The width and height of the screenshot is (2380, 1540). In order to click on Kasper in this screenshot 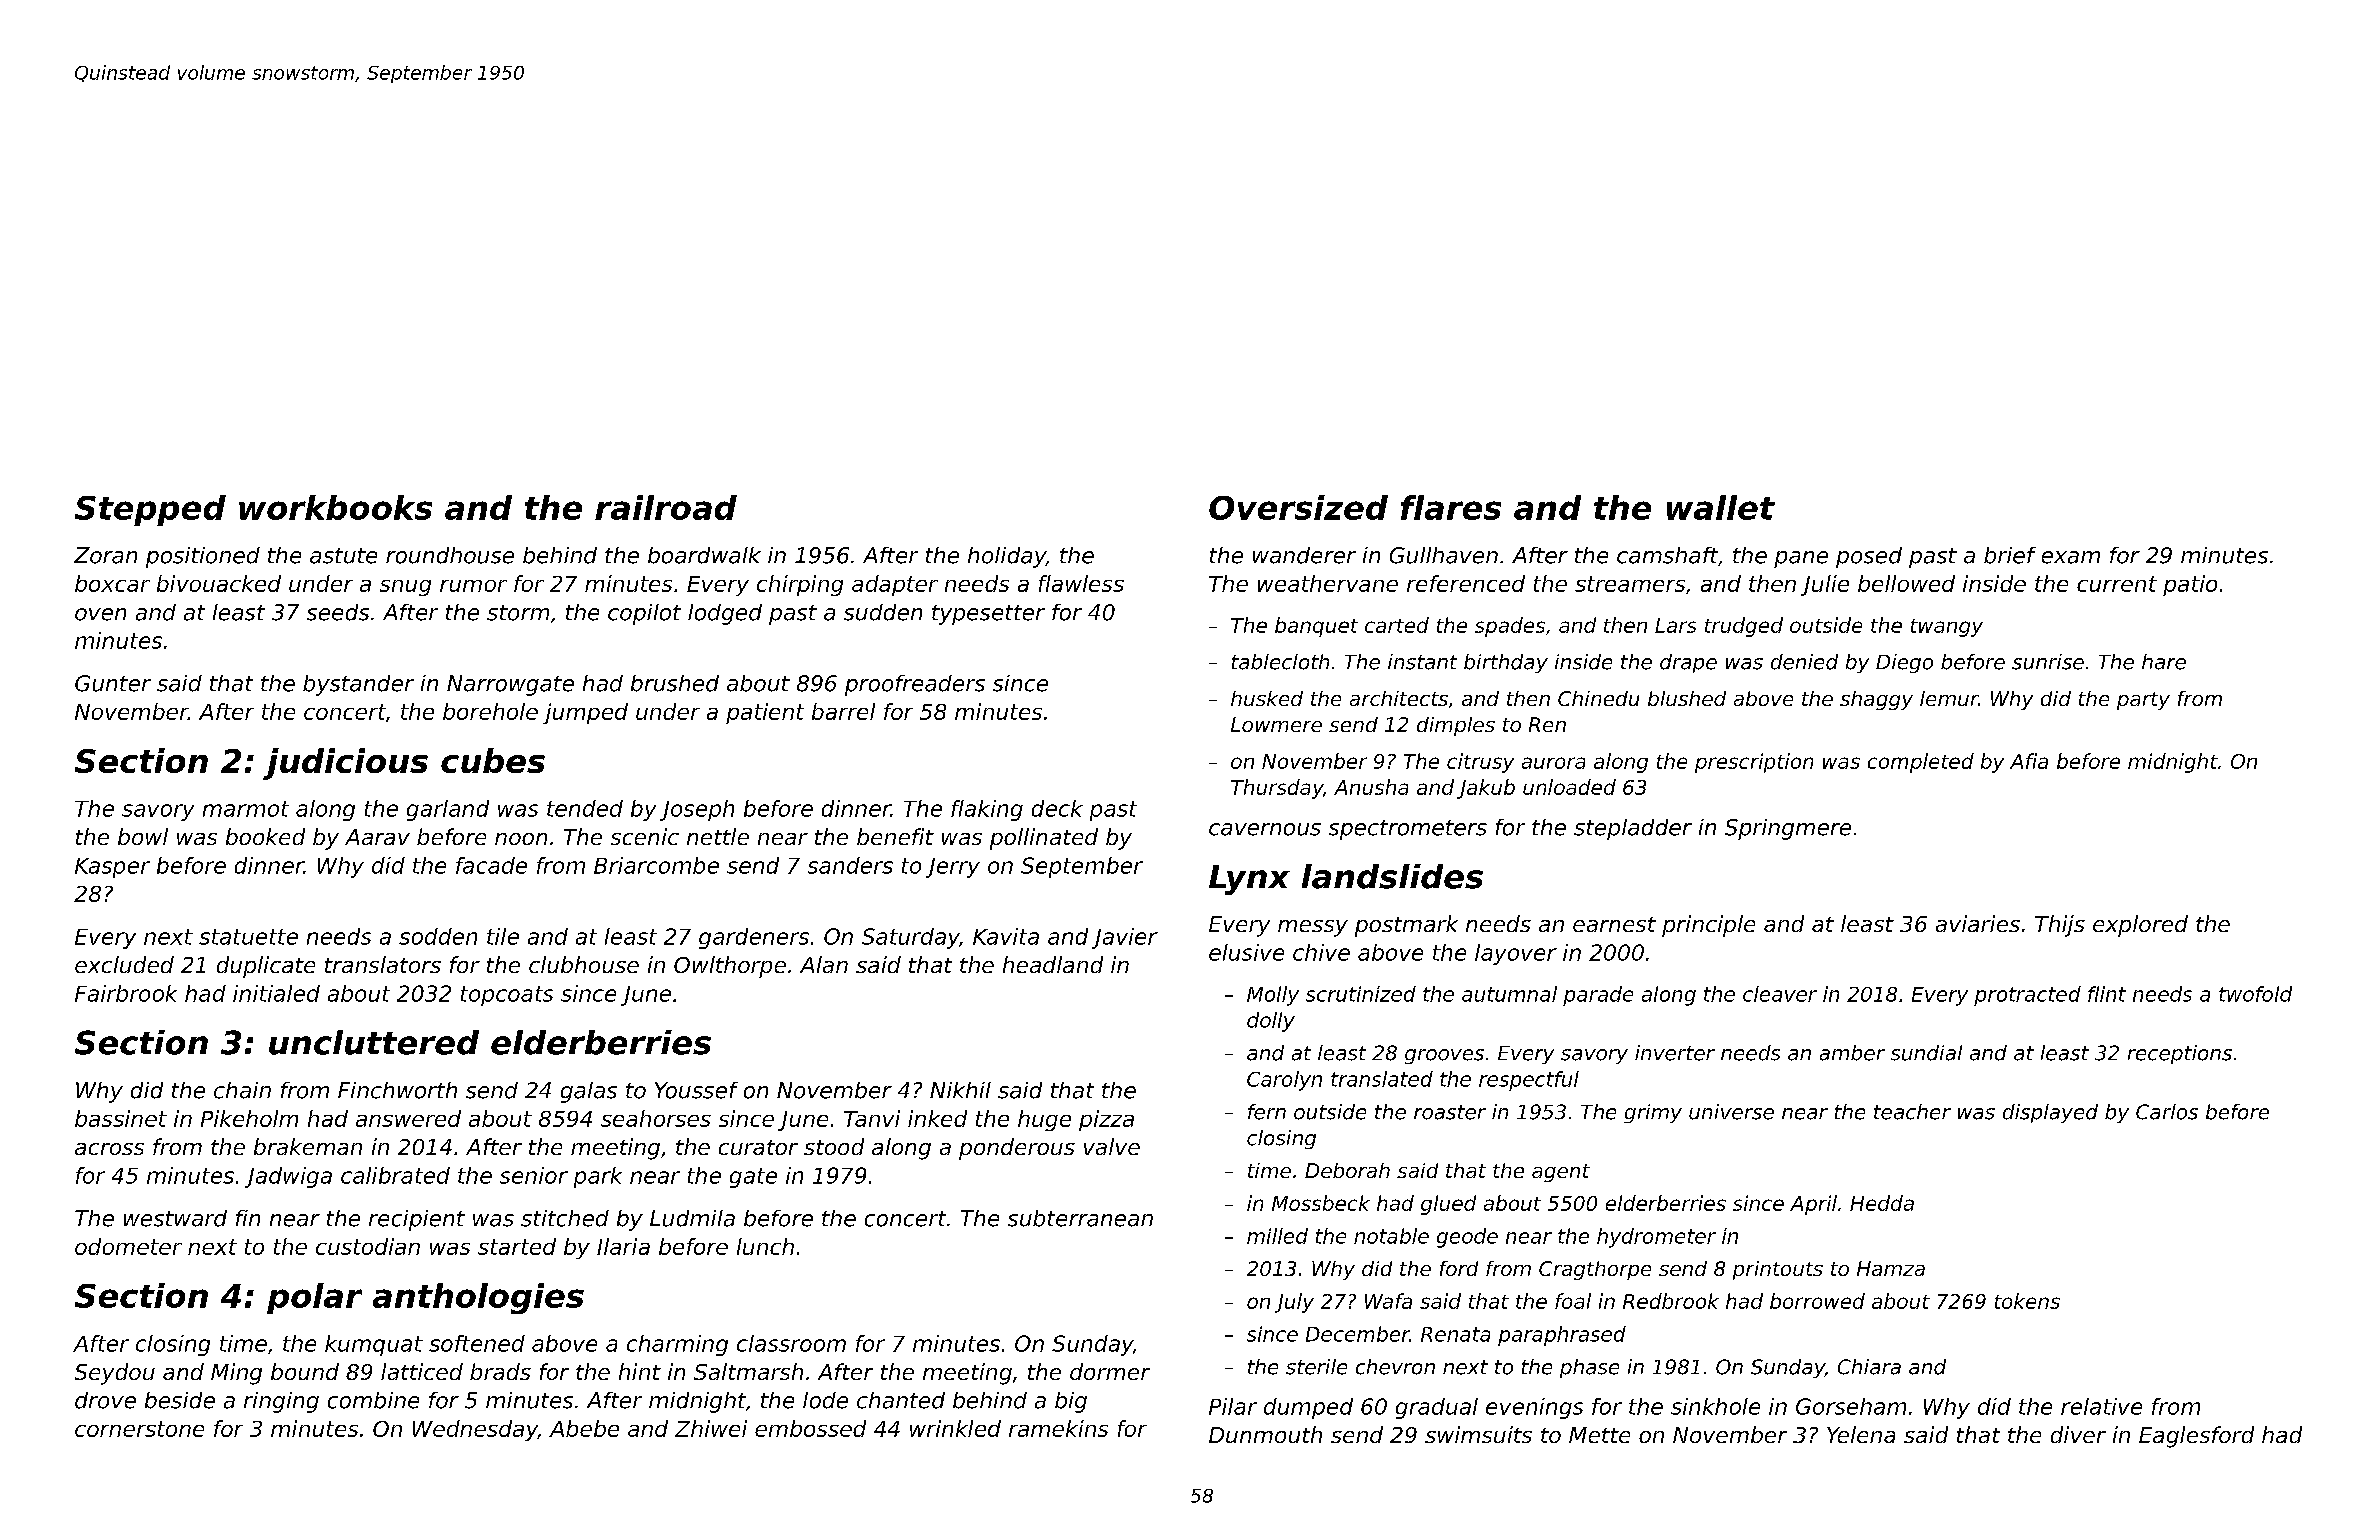, I will do `click(112, 868)`.
